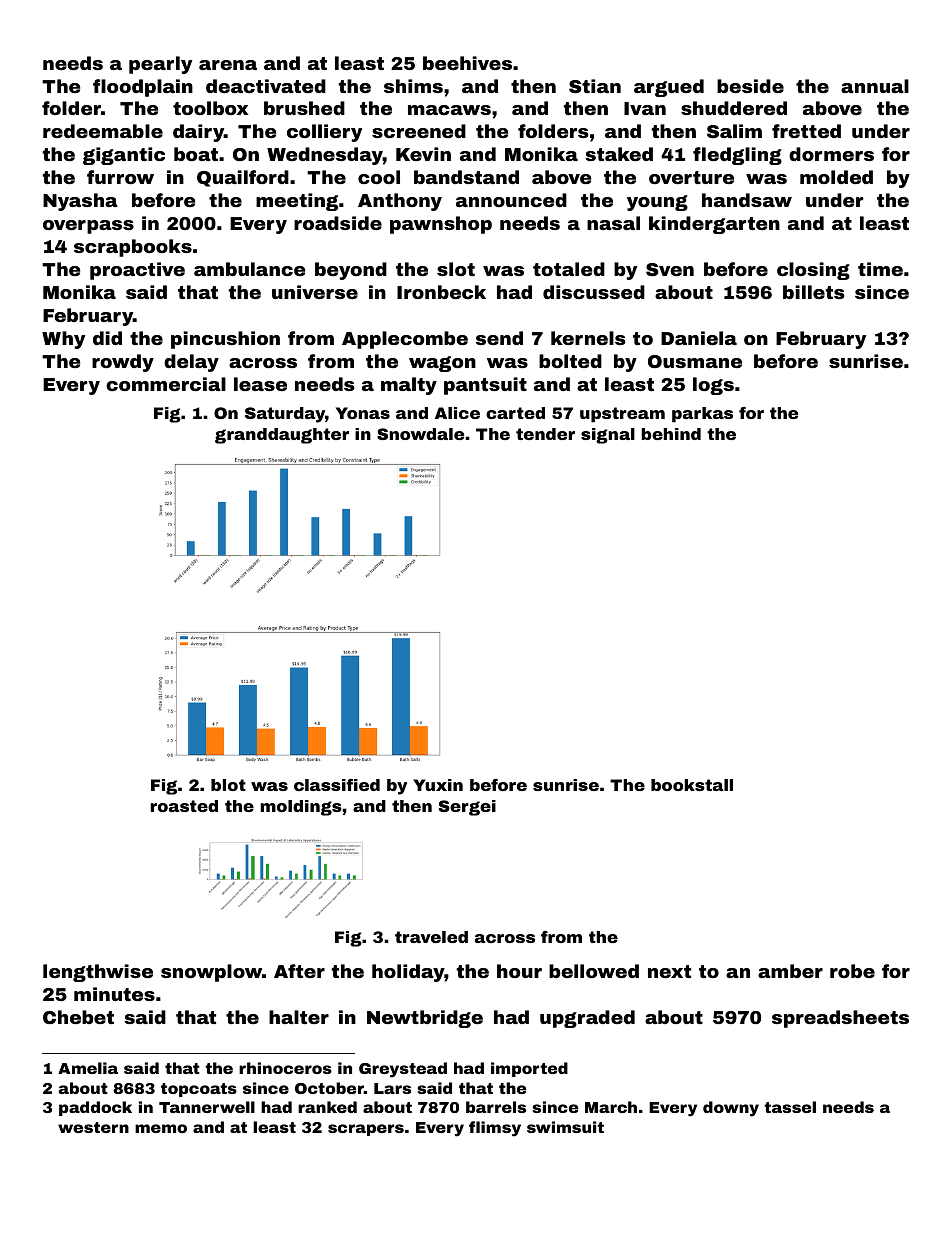 Image resolution: width=952 pixels, height=1233 pixels. I want to click on bellowed, so click(594, 971).
